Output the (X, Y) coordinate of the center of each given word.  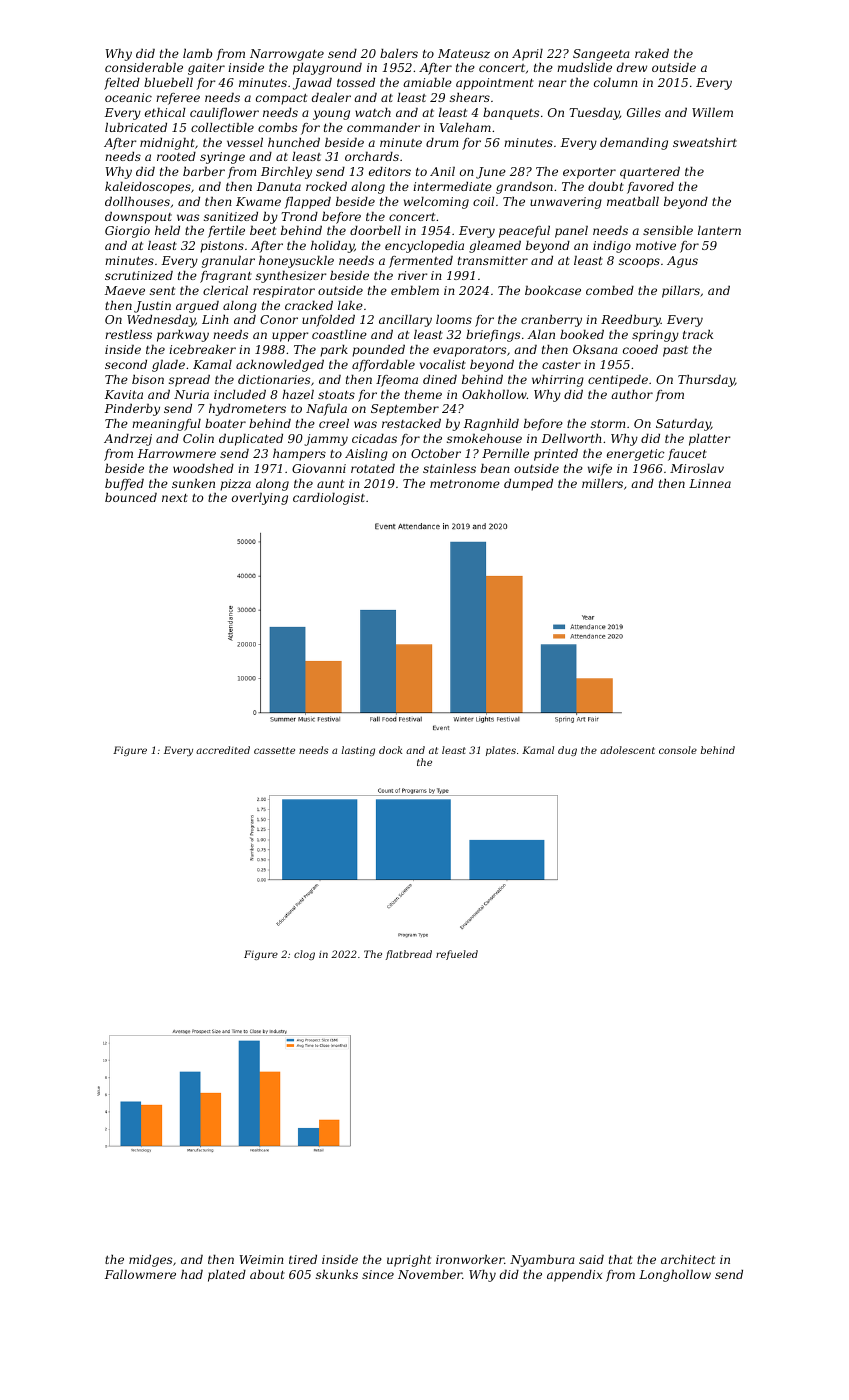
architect (688, 1259)
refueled (457, 955)
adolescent (627, 750)
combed (610, 290)
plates (501, 751)
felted (122, 84)
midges (150, 1261)
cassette (274, 750)
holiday (332, 247)
